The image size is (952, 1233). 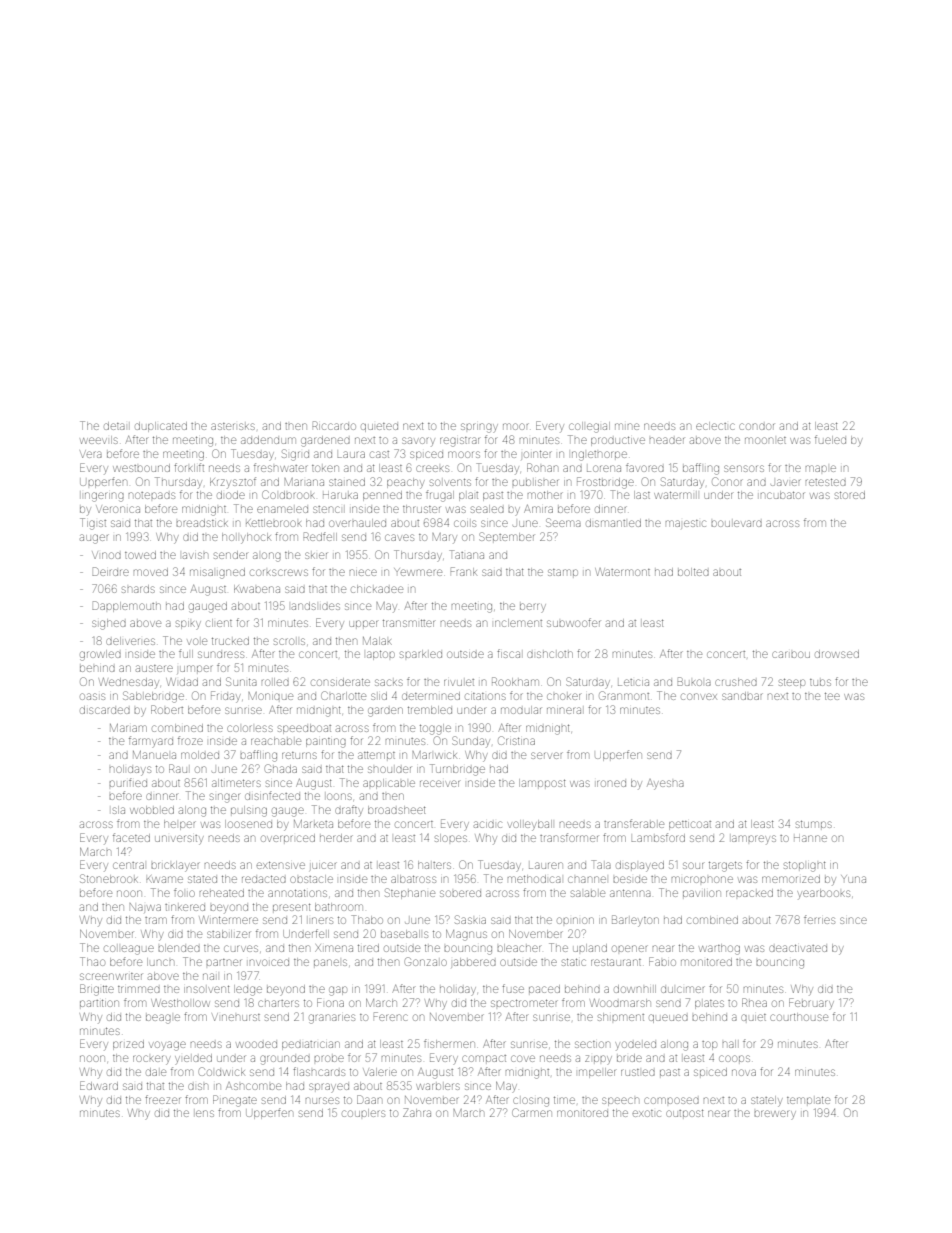 What do you see at coordinates (225, 697) in the page?
I see `Friday` at bounding box center [225, 697].
